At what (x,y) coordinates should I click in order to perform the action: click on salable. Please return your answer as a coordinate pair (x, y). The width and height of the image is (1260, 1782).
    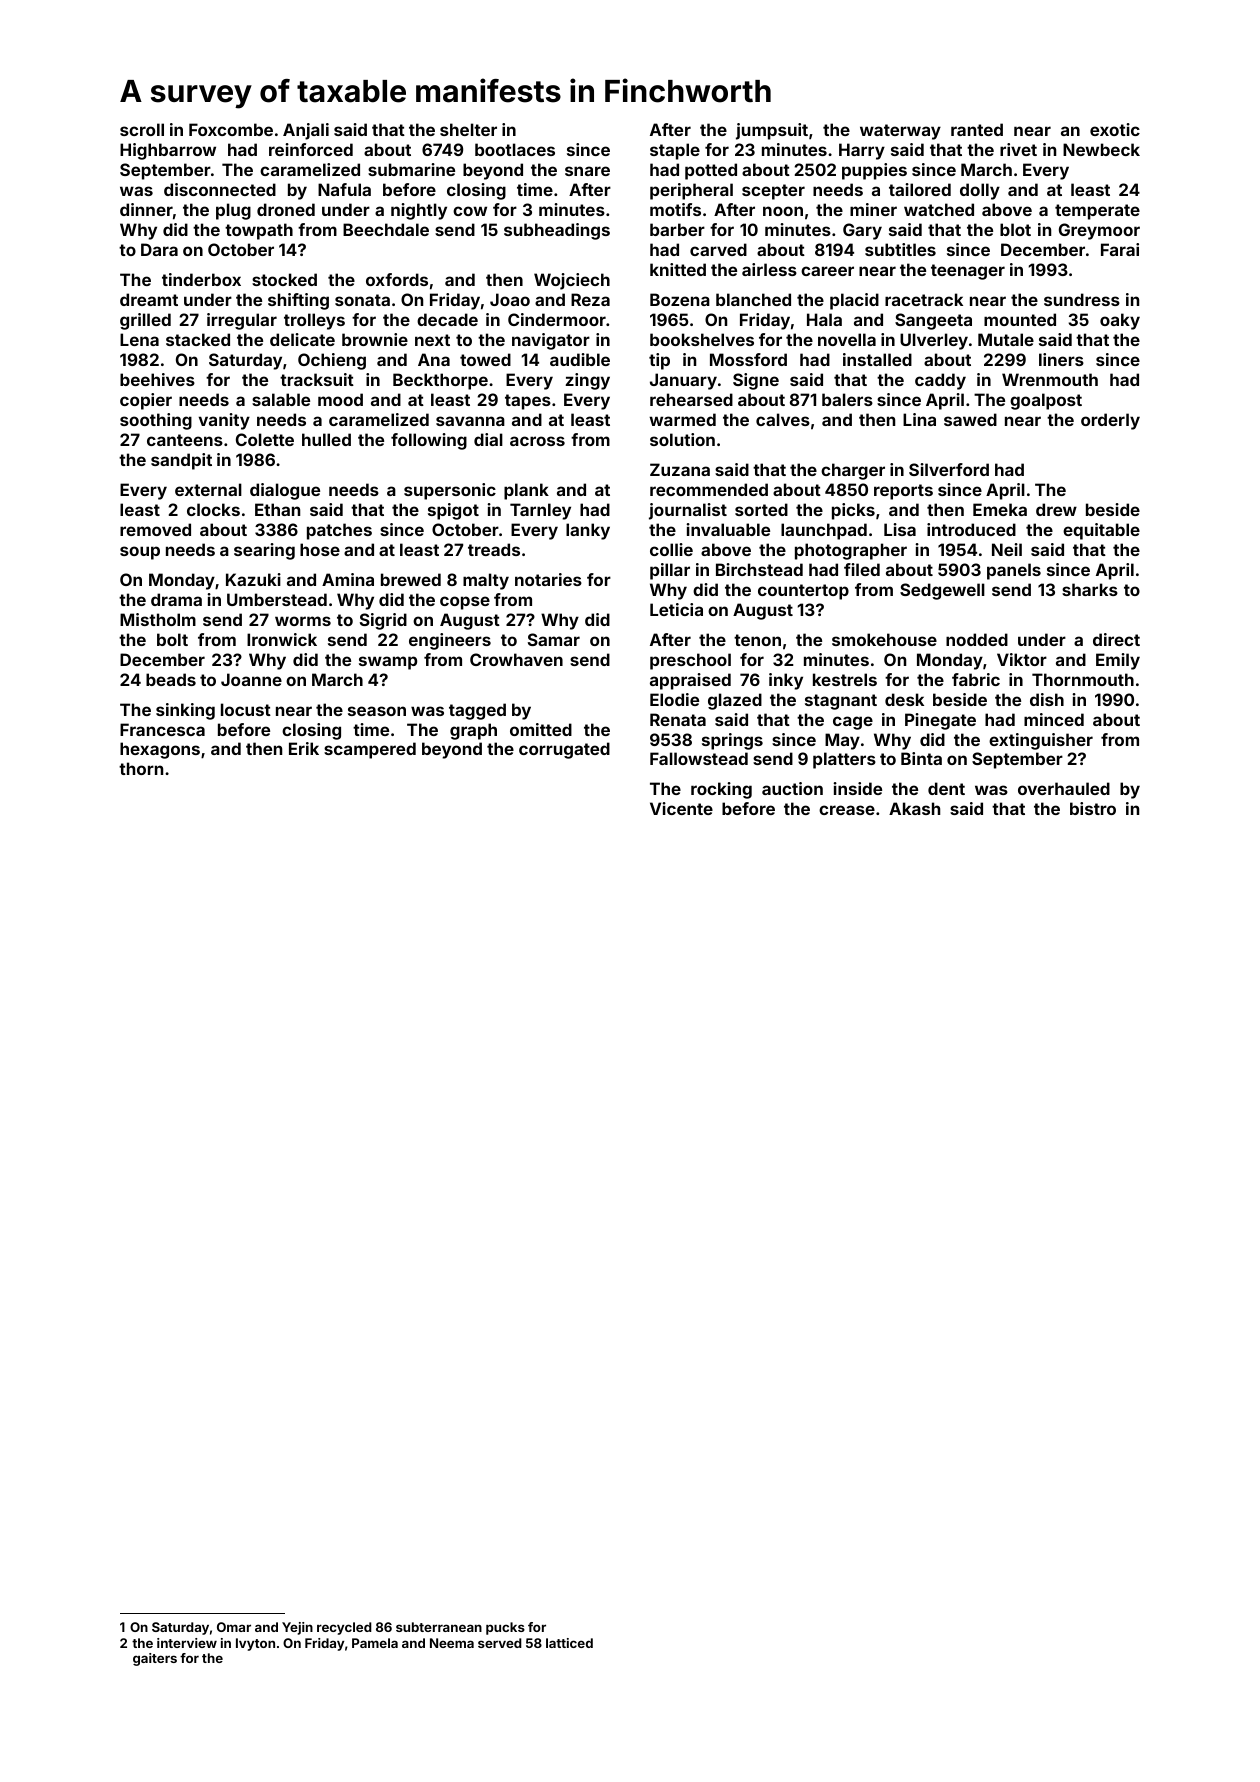
    Looking at the image, I should click on (281, 399).
